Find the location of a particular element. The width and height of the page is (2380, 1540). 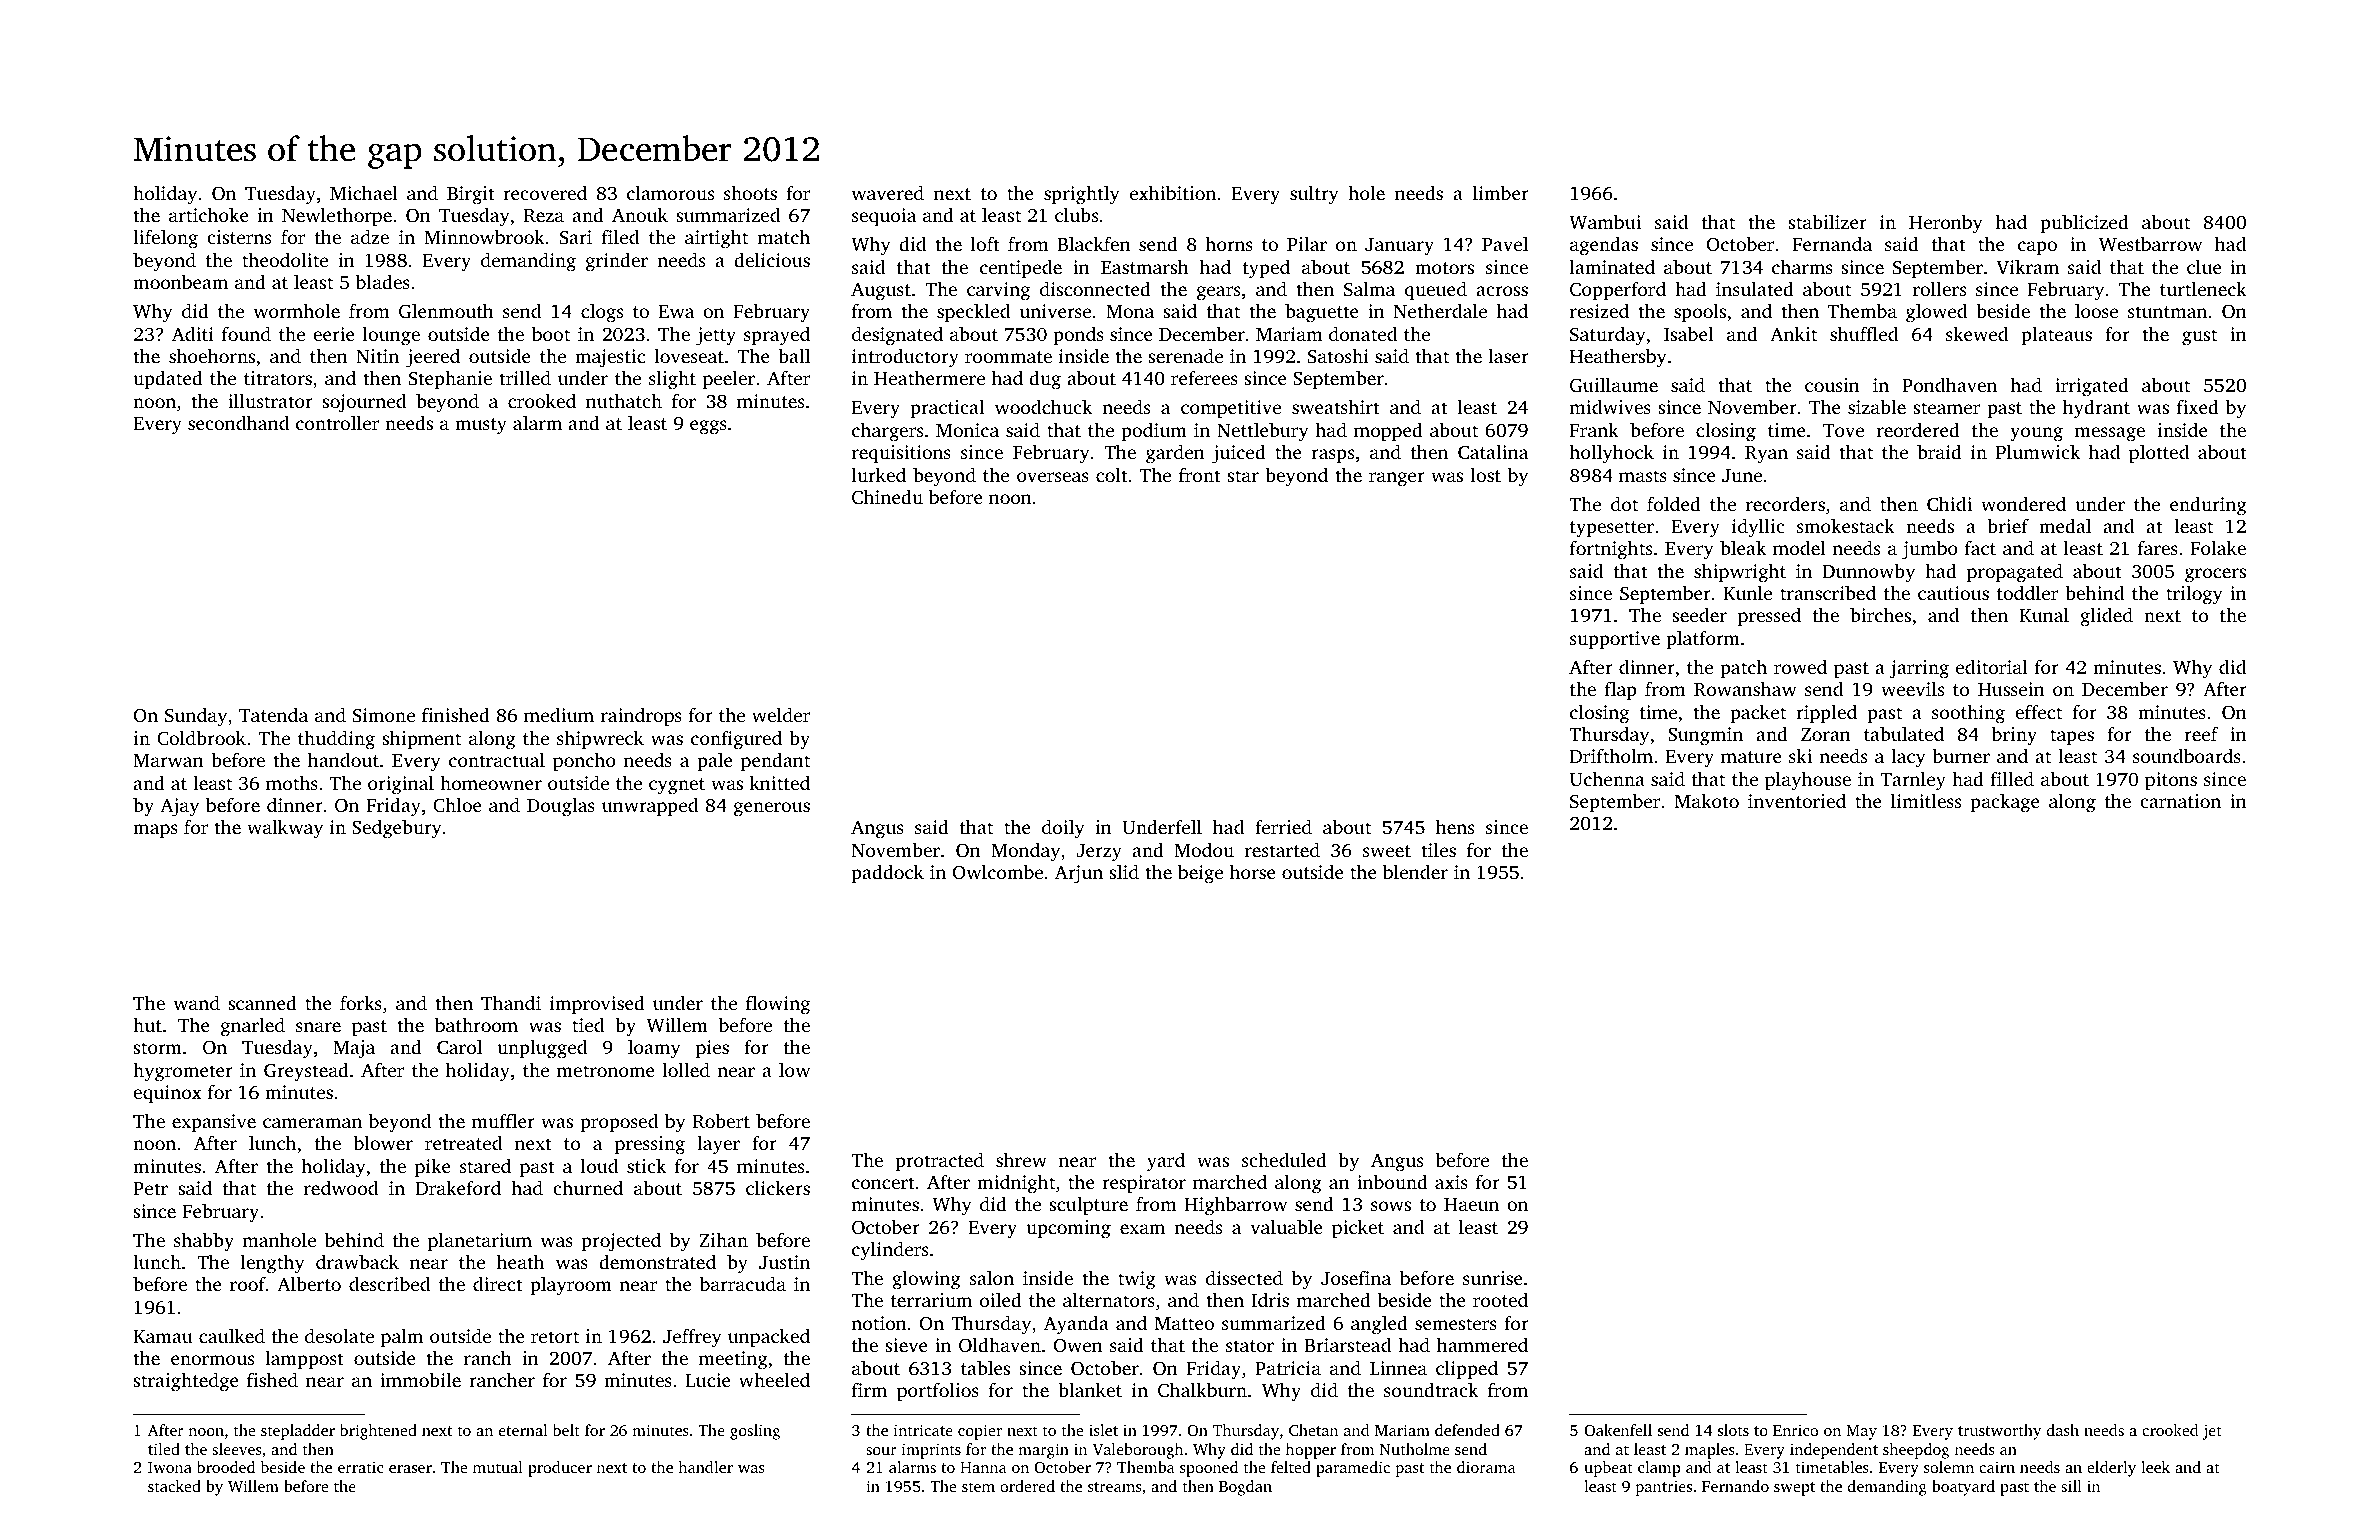

eternal is located at coordinates (523, 1430).
